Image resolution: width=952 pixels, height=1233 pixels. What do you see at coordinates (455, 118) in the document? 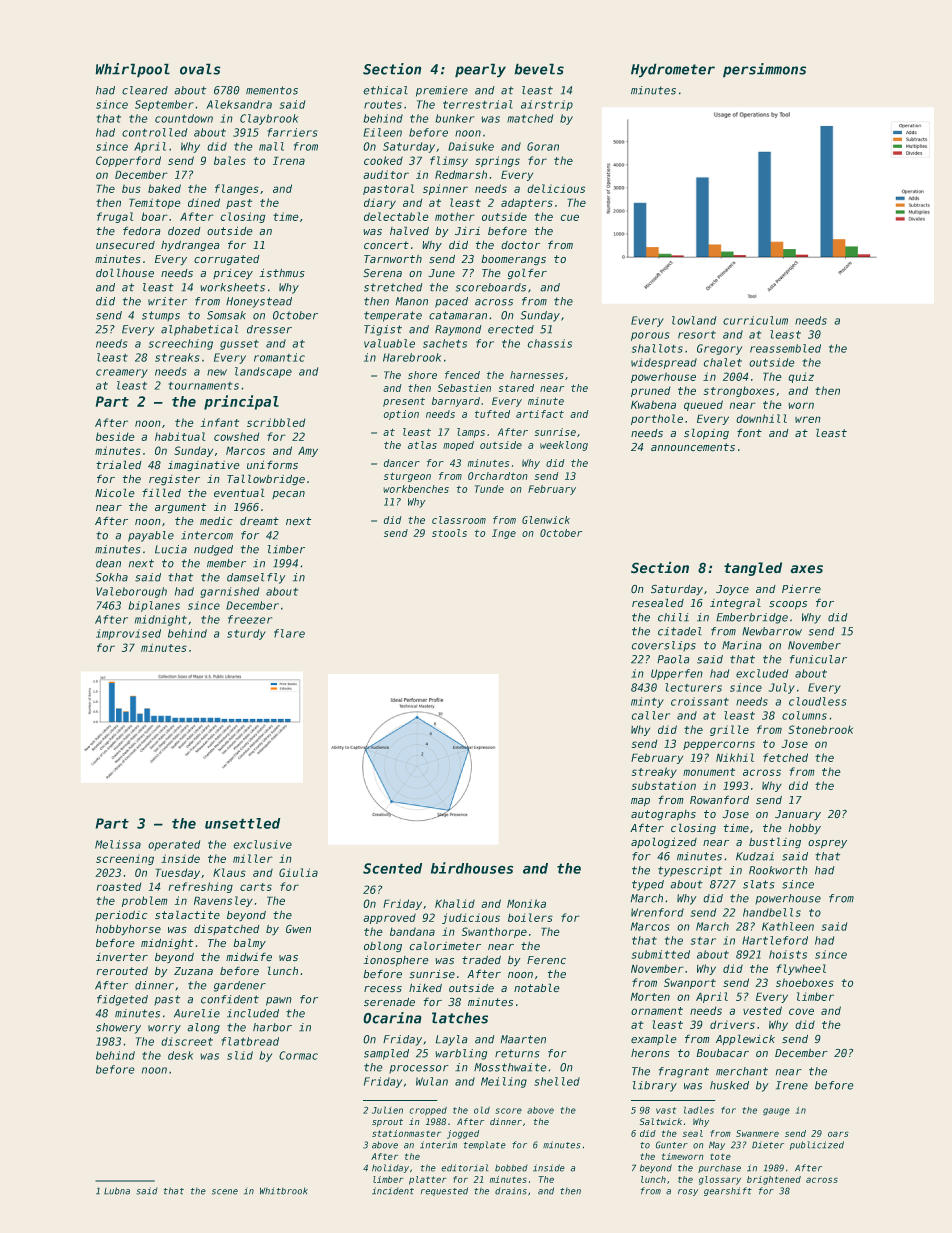
I see `bunker` at bounding box center [455, 118].
